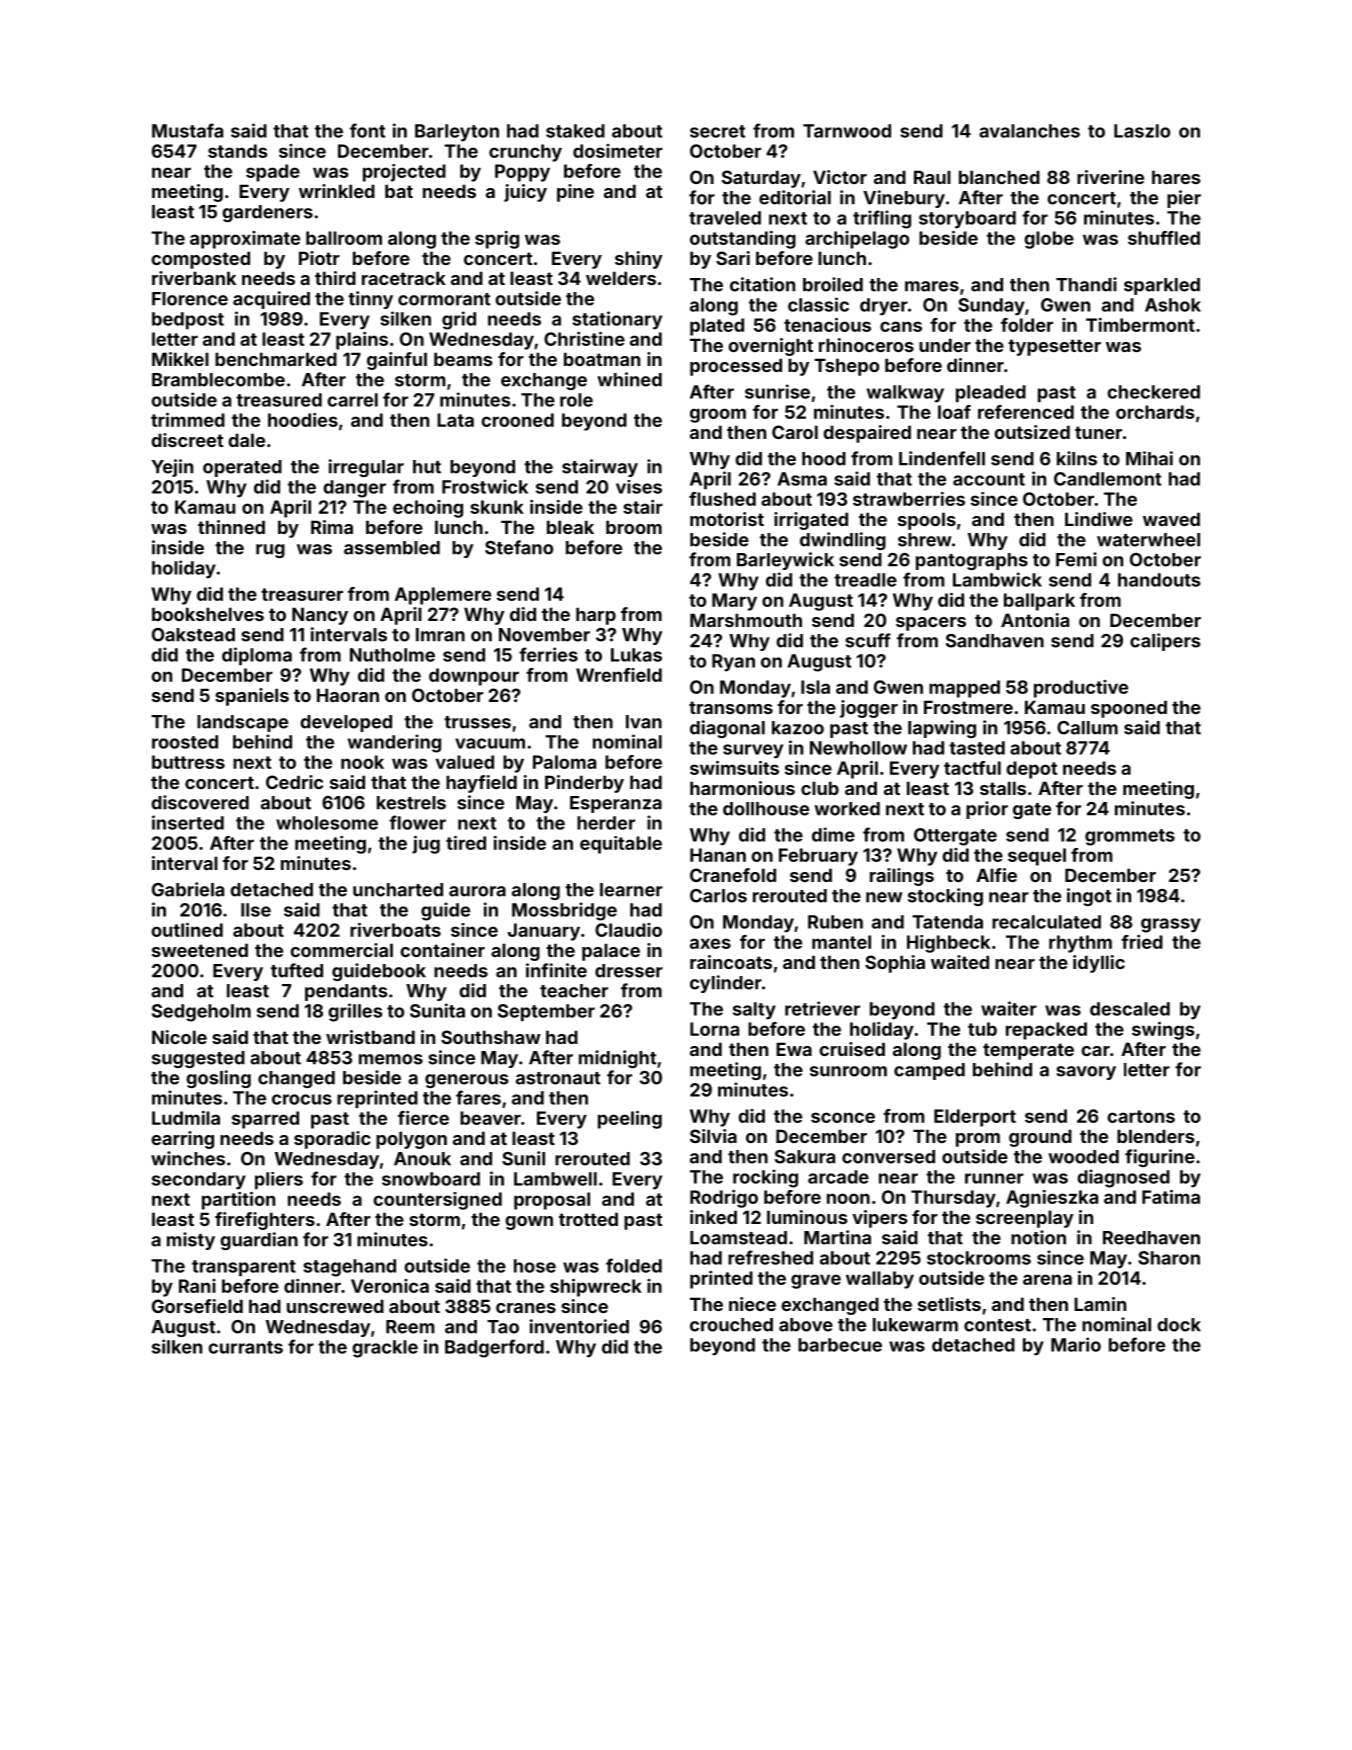 The image size is (1352, 1750). Describe the element at coordinates (392, 548) in the screenshot. I see `assembled` at that location.
